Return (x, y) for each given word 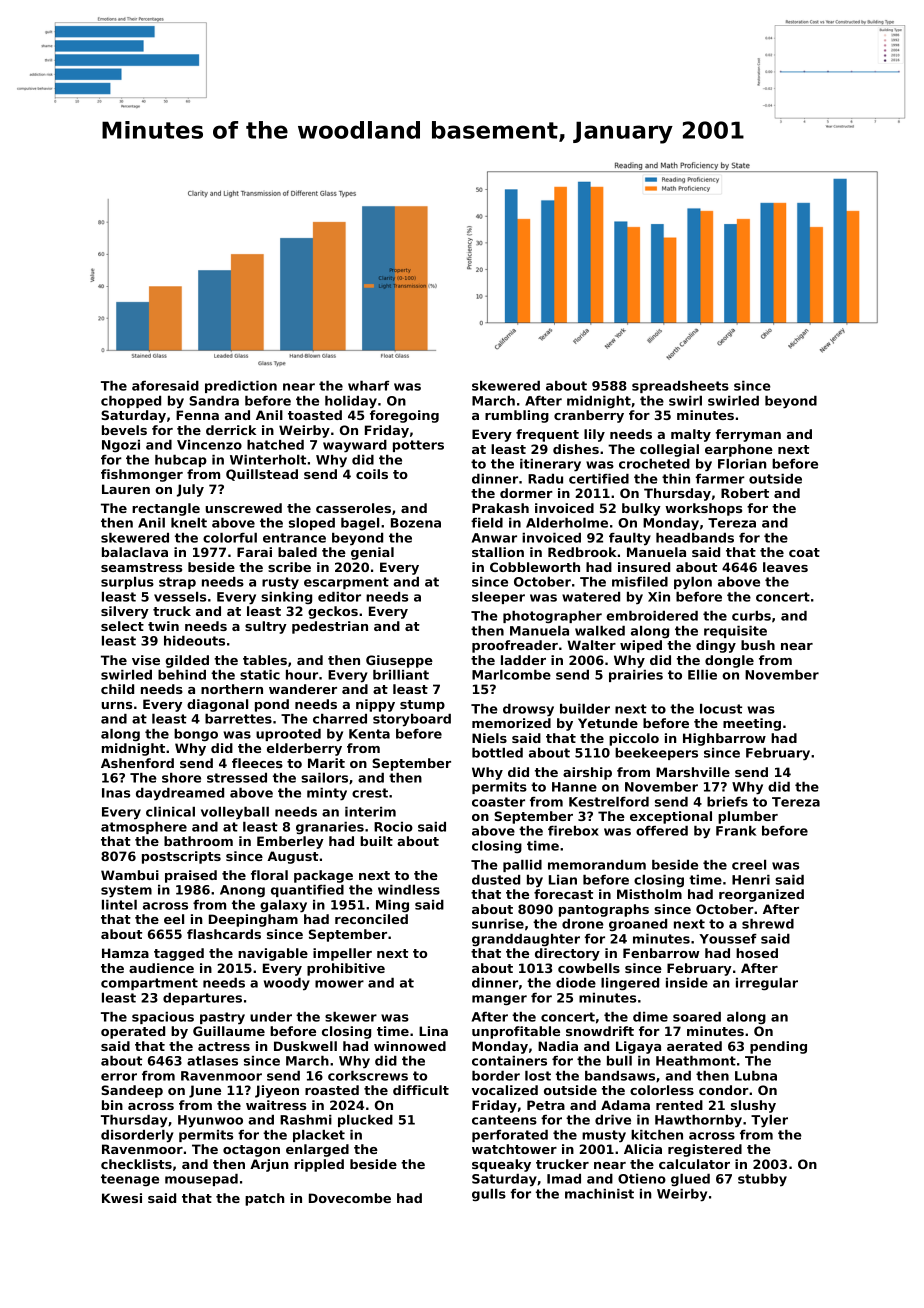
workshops (703, 509)
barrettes (238, 719)
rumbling (517, 416)
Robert (745, 493)
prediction (241, 387)
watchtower (514, 1149)
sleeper (498, 598)
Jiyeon (277, 1091)
